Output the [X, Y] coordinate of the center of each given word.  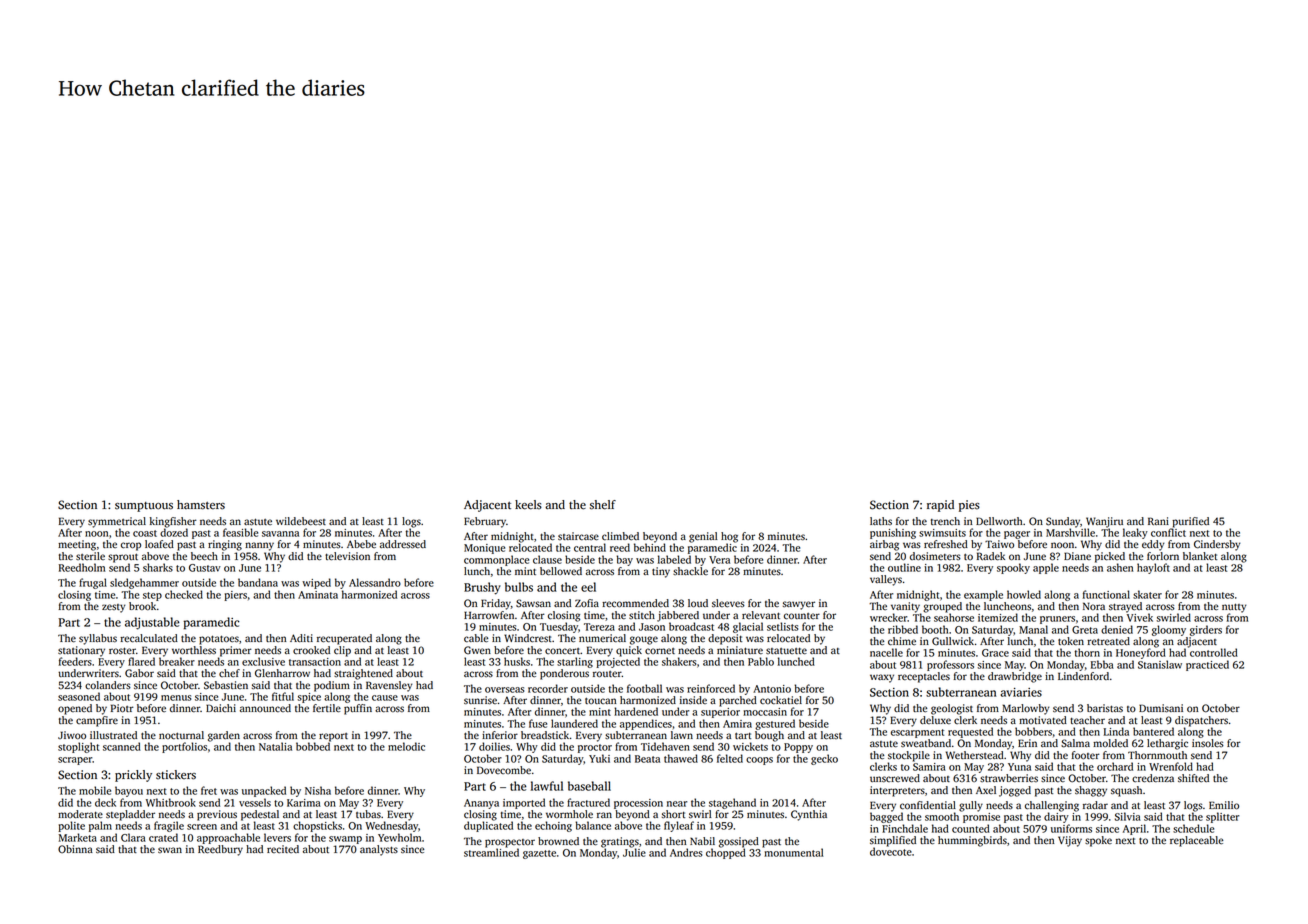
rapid [940, 506]
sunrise [480, 700]
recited [283, 849]
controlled [1214, 652]
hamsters [201, 505]
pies [969, 506]
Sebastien [226, 685]
